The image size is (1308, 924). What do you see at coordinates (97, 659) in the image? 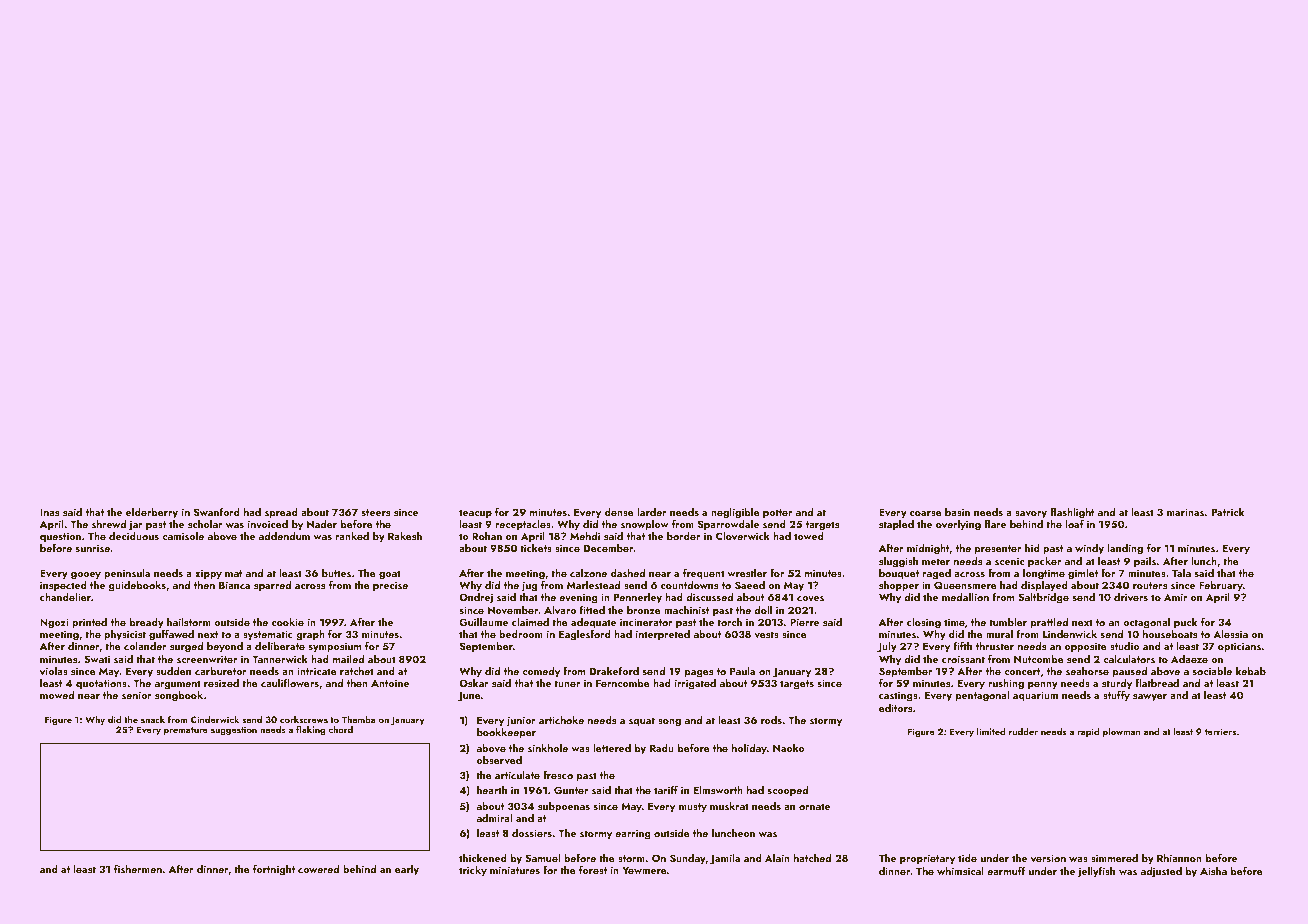
I see `Swati` at bounding box center [97, 659].
